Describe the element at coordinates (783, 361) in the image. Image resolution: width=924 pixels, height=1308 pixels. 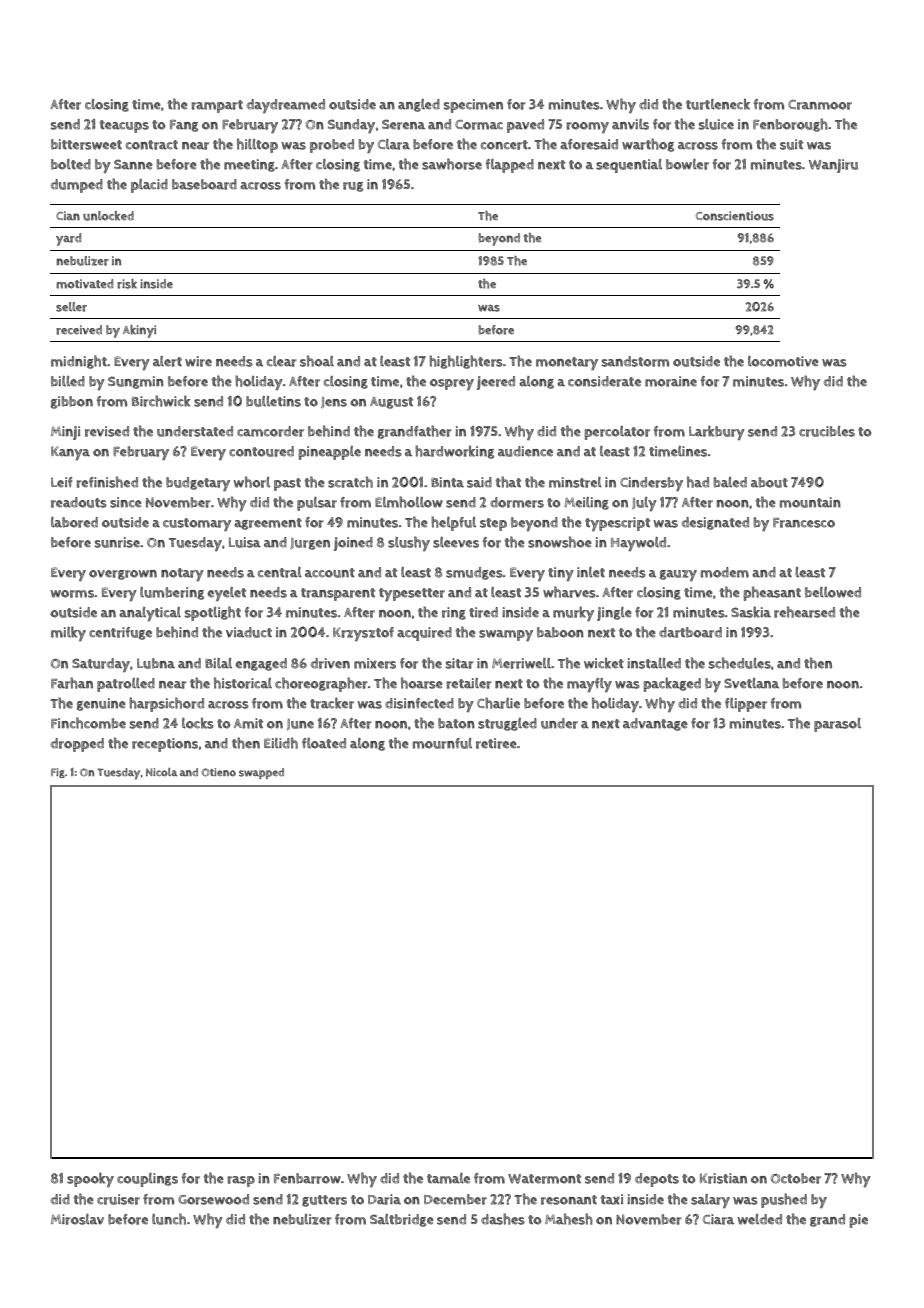
I see `locomotive` at that location.
